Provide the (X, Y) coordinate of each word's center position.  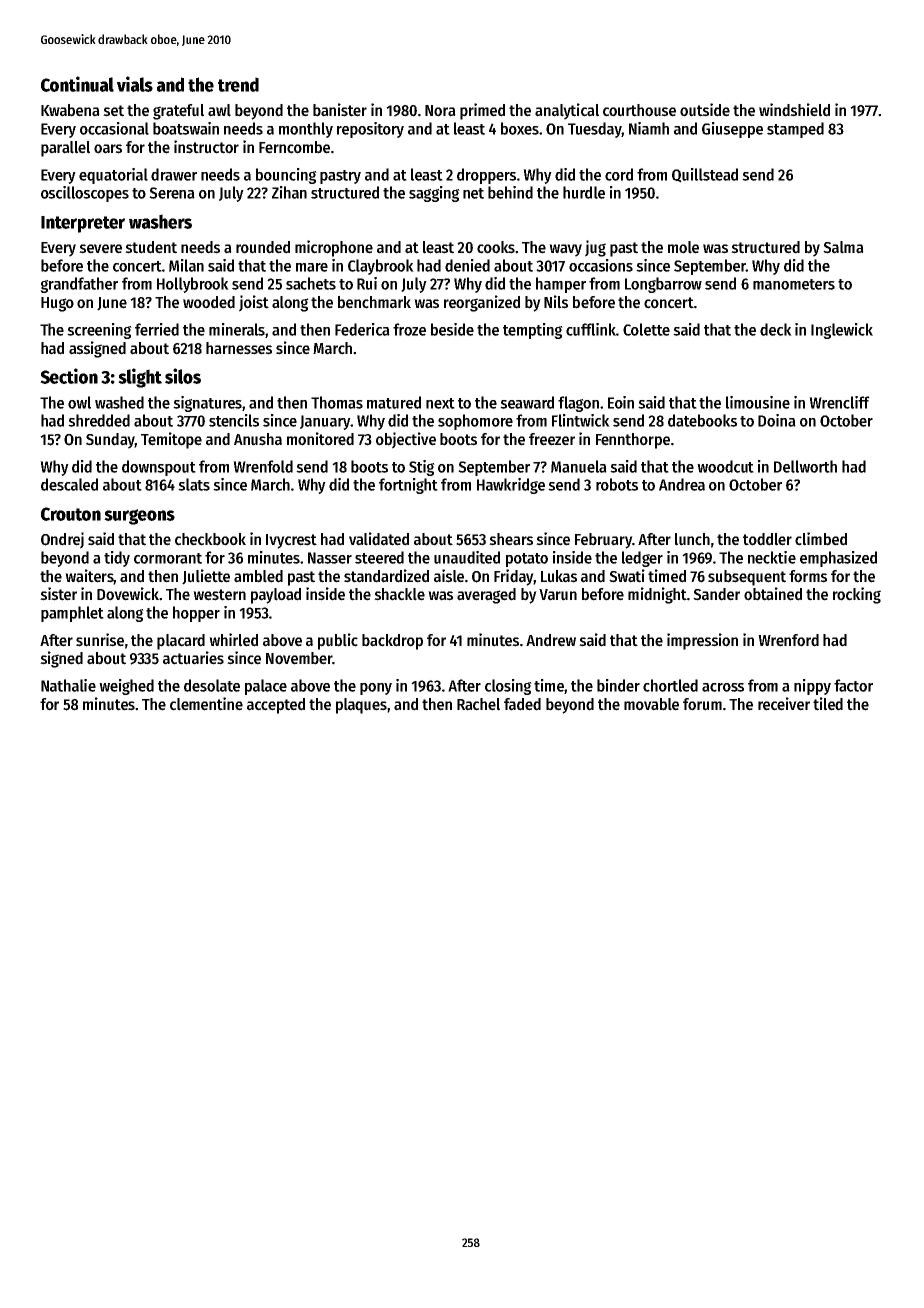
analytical (567, 111)
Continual (77, 84)
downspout (159, 468)
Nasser (330, 558)
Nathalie (68, 685)
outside (705, 110)
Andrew (551, 640)
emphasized (838, 559)
